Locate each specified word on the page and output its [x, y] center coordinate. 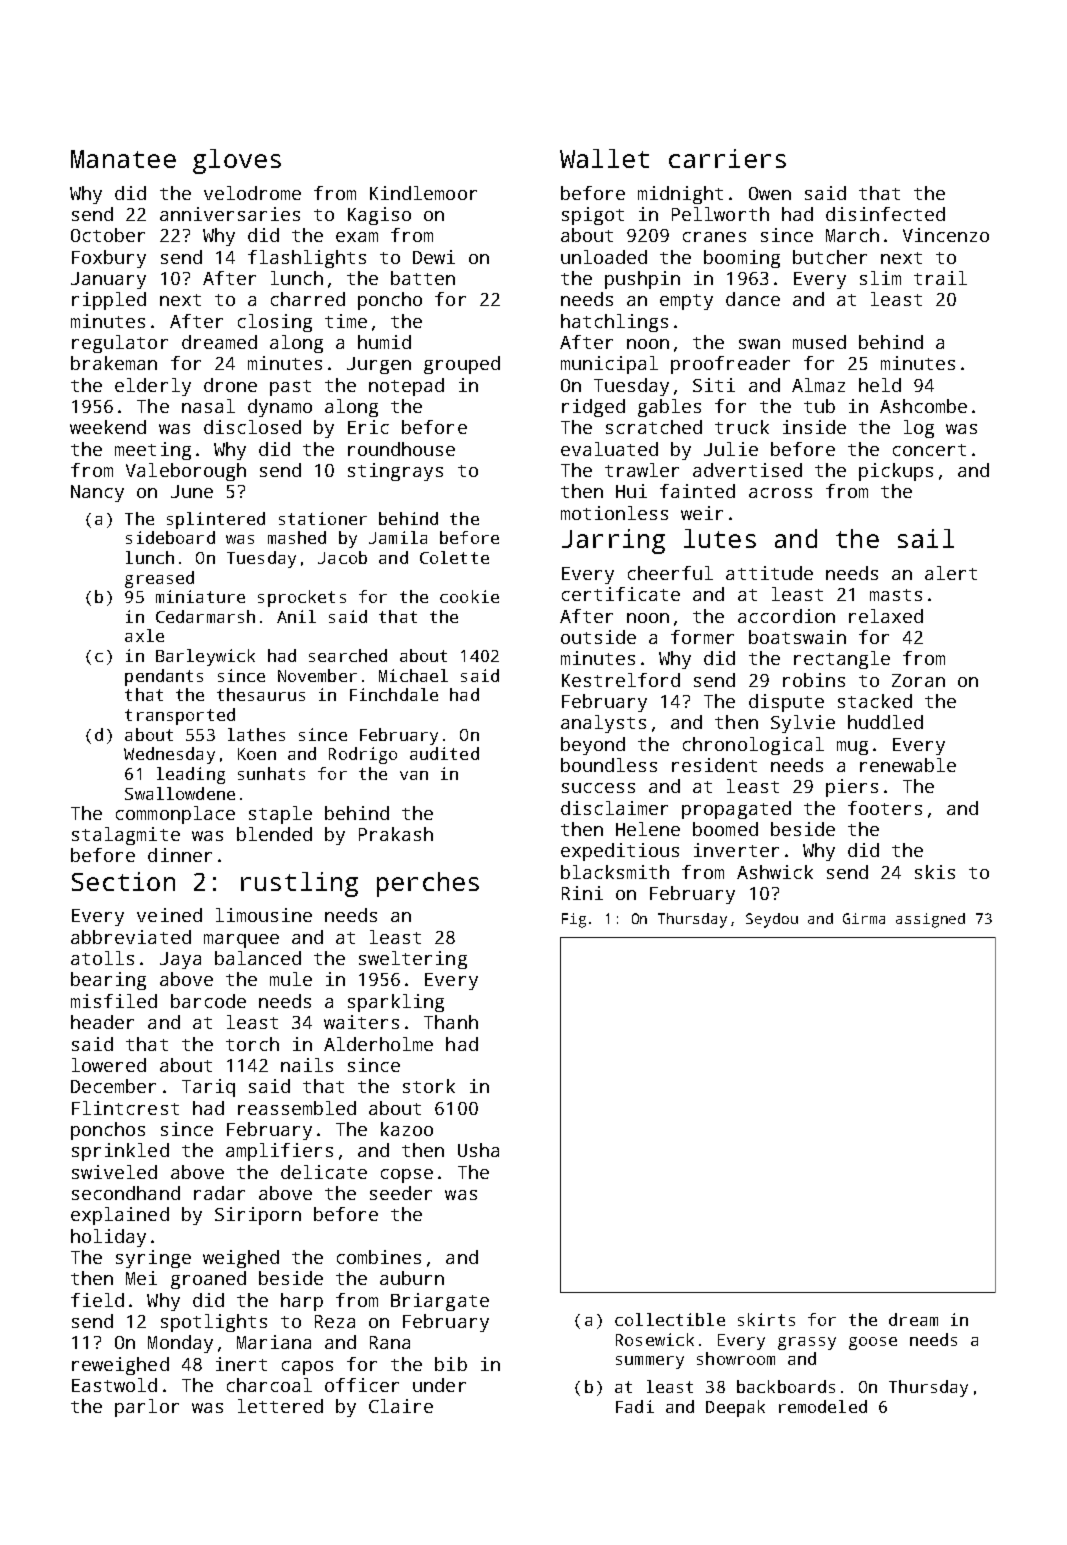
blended [274, 834]
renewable [908, 765]
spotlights [214, 1323]
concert [929, 450]
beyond [593, 746]
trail [940, 278]
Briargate [440, 1302]
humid [384, 342]
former [702, 637]
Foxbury [109, 259]
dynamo [280, 408]
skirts [766, 1319]
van [414, 775]
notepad [406, 387]
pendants [164, 677]
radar [219, 1193]
